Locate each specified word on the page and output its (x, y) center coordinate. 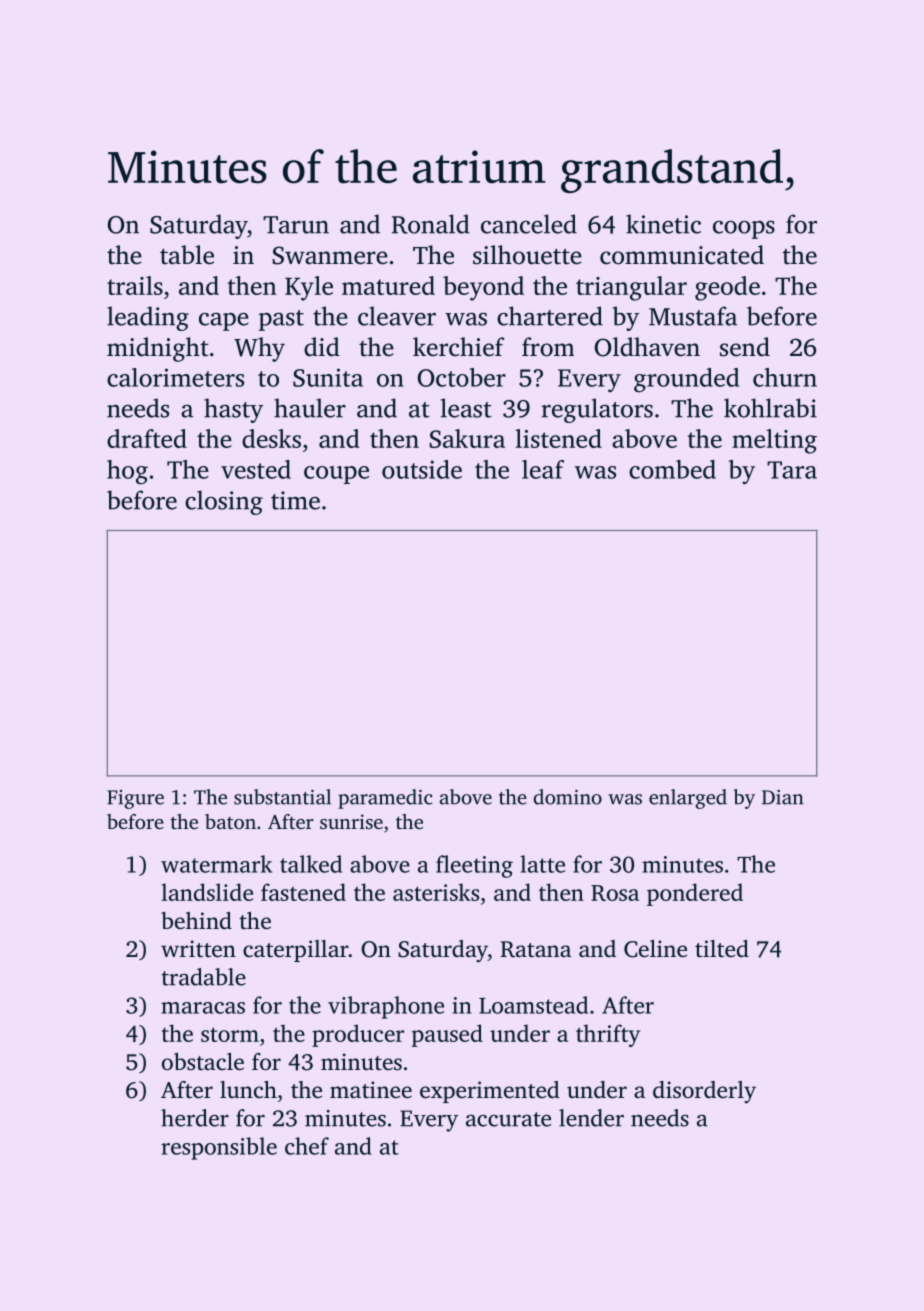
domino (567, 797)
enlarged (688, 799)
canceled (529, 224)
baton (230, 821)
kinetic (663, 224)
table (187, 255)
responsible (219, 1148)
